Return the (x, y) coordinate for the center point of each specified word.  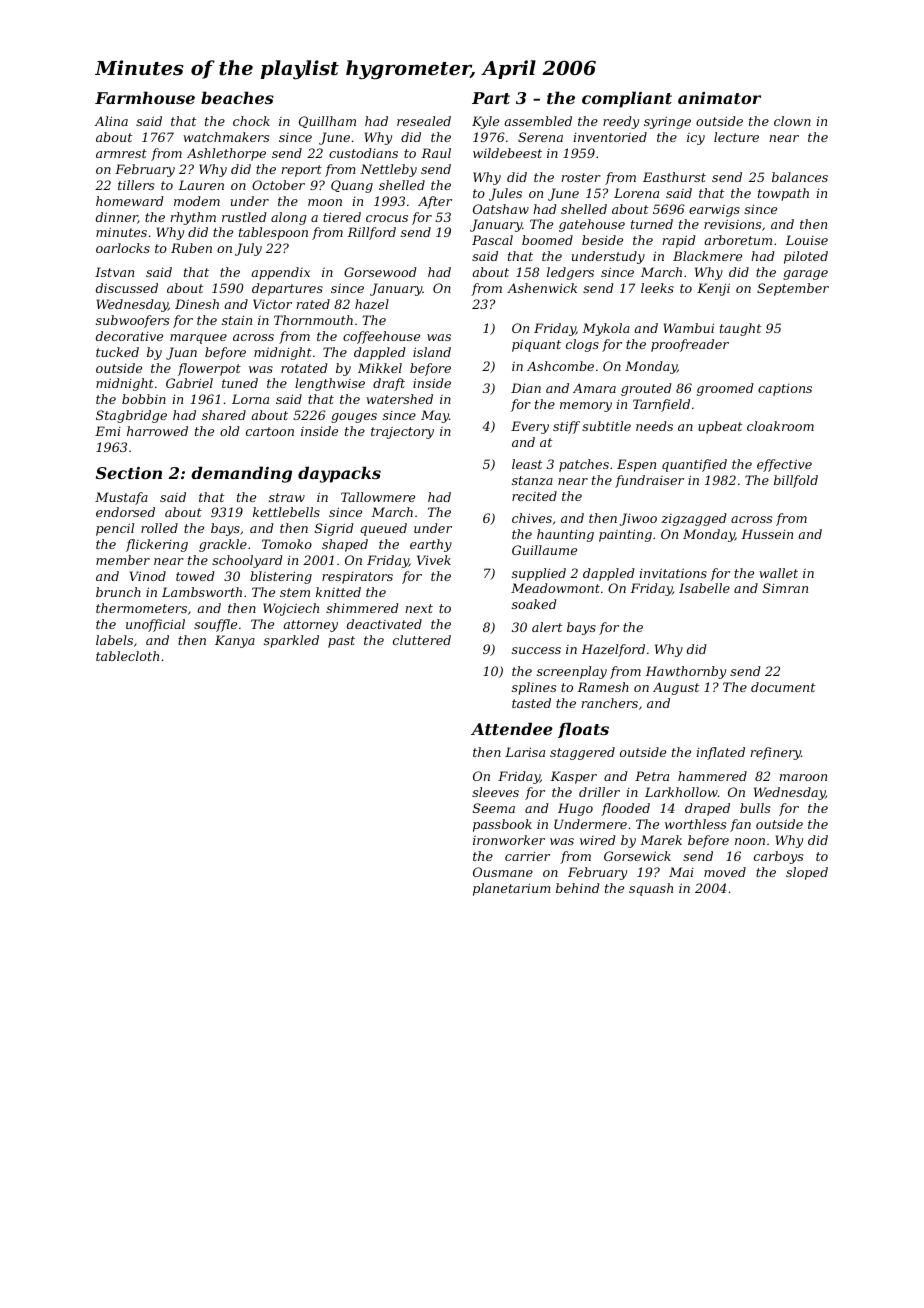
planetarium (512, 889)
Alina (111, 121)
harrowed (157, 431)
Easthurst (674, 177)
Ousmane (503, 872)
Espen (636, 465)
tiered (342, 217)
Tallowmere (378, 497)
